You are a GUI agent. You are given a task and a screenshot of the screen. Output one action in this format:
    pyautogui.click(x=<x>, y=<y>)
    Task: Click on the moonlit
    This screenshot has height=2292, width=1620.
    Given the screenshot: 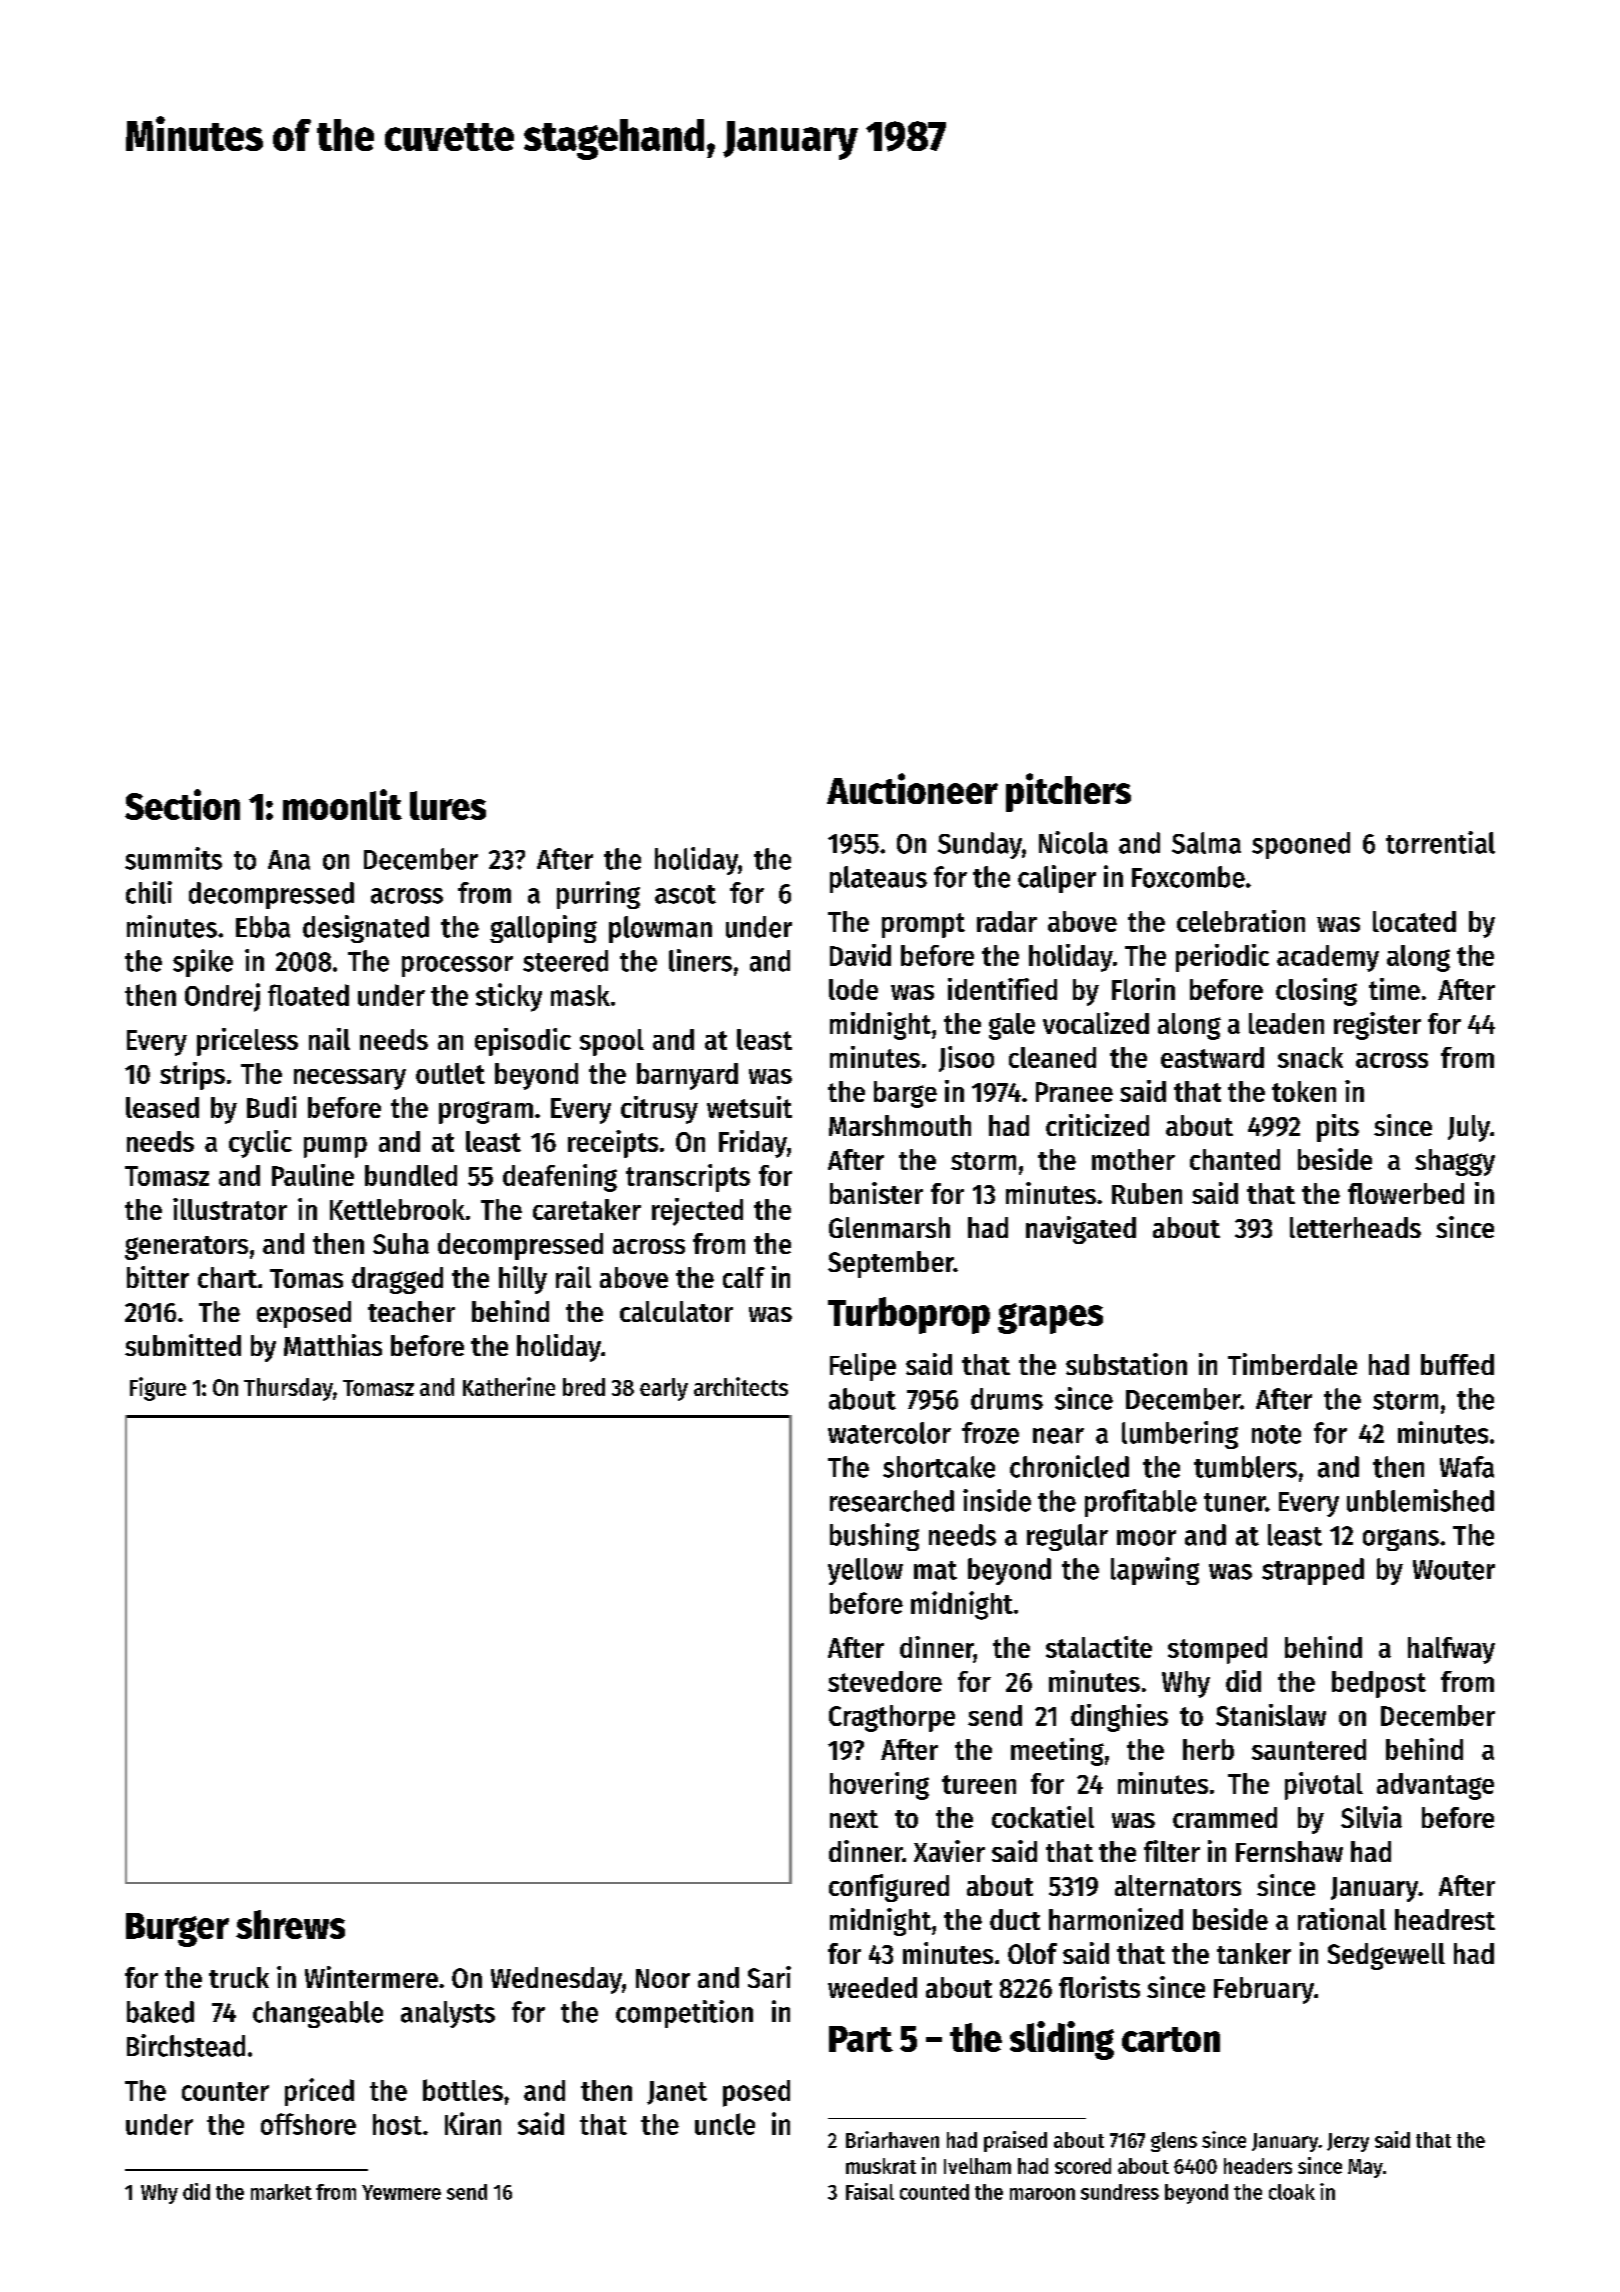 What is the action you would take?
    pyautogui.click(x=342, y=804)
